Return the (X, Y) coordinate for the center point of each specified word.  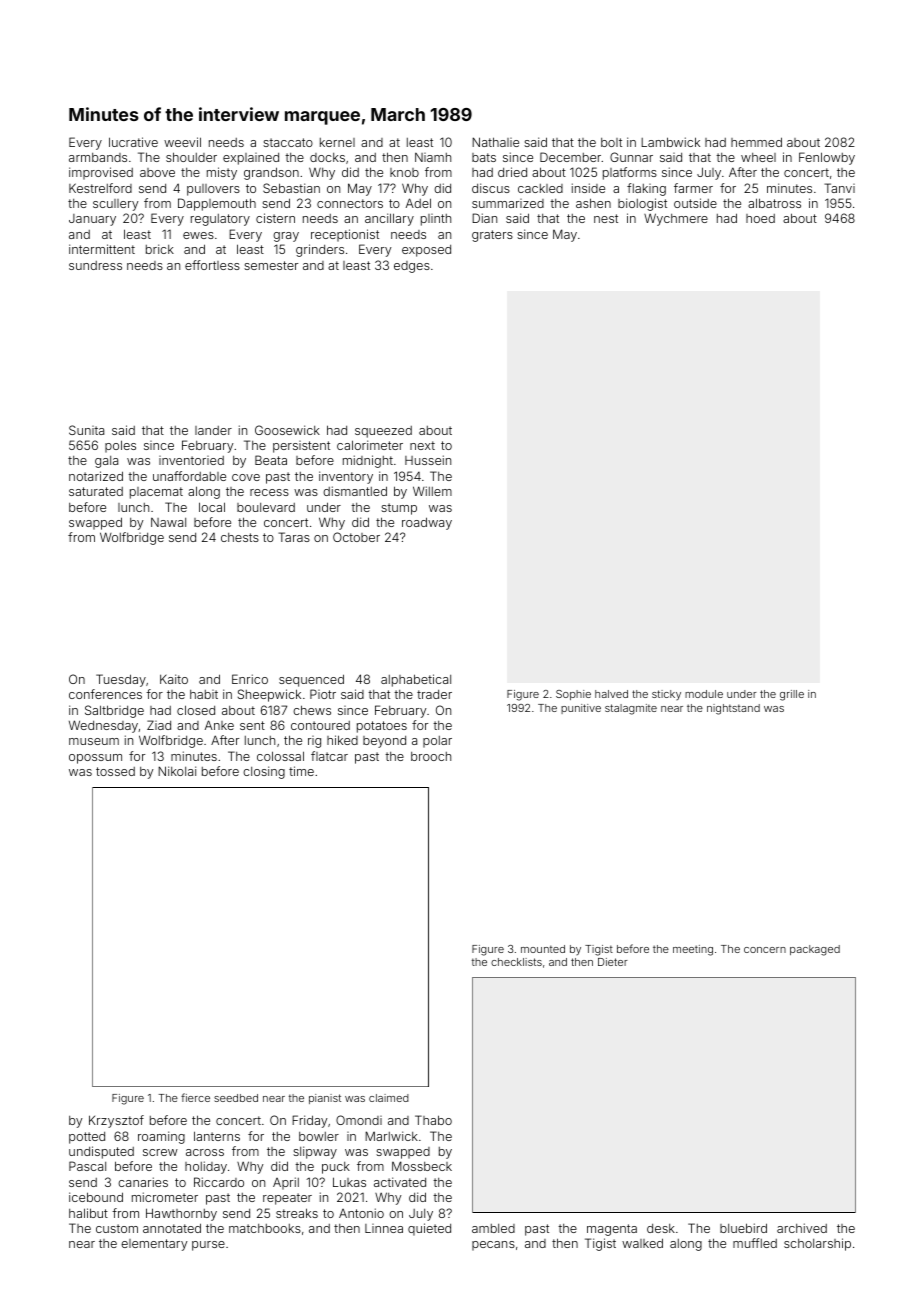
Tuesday (121, 680)
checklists (516, 962)
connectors (350, 203)
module (704, 694)
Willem (432, 491)
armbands (98, 157)
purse (208, 1246)
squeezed (383, 432)
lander (213, 430)
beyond (384, 742)
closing (264, 772)
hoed (760, 218)
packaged (815, 950)
